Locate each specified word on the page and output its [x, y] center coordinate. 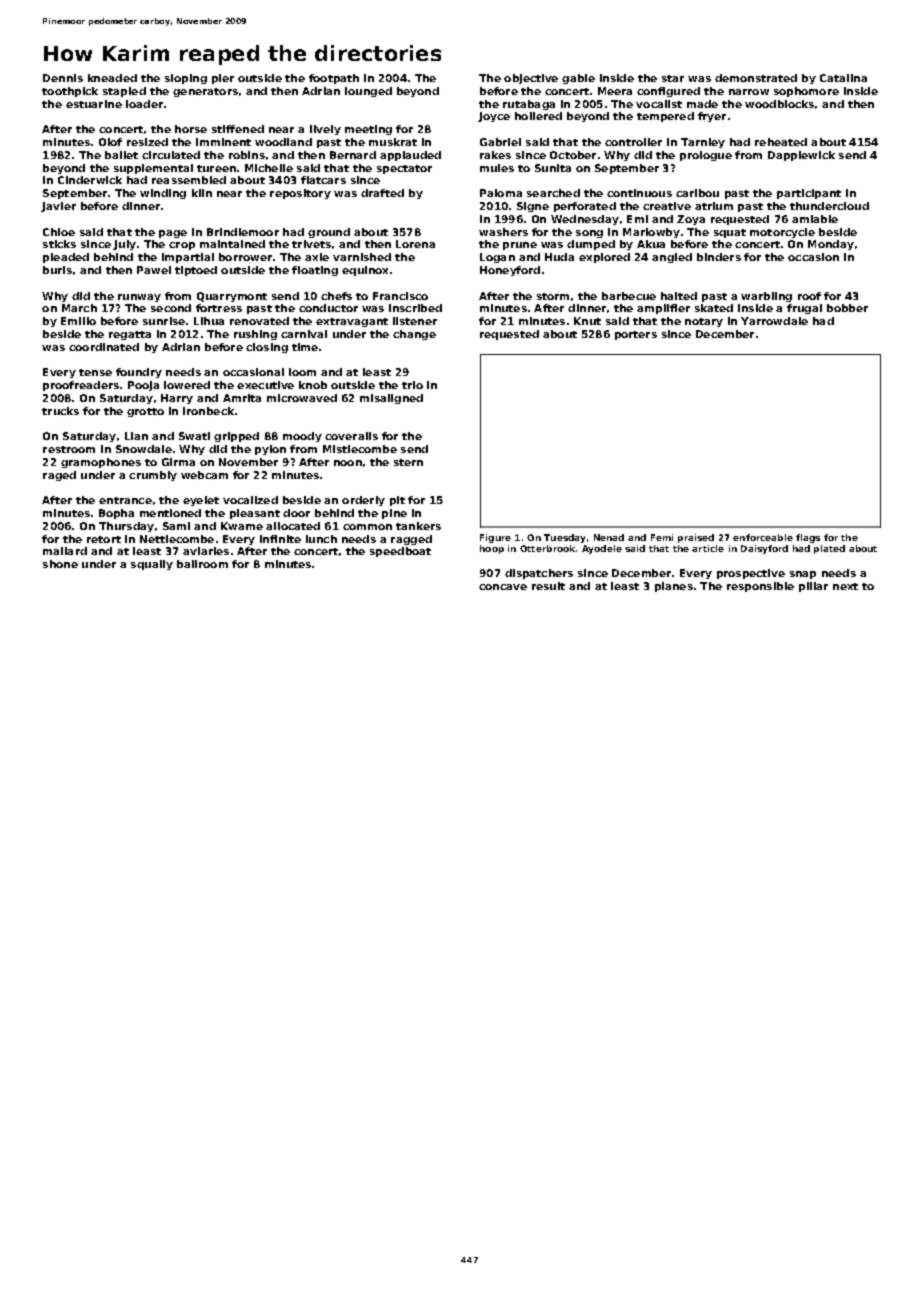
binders [719, 257]
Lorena [415, 244]
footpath [334, 79]
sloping [186, 79]
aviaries [206, 551]
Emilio [78, 321]
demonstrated [756, 78]
